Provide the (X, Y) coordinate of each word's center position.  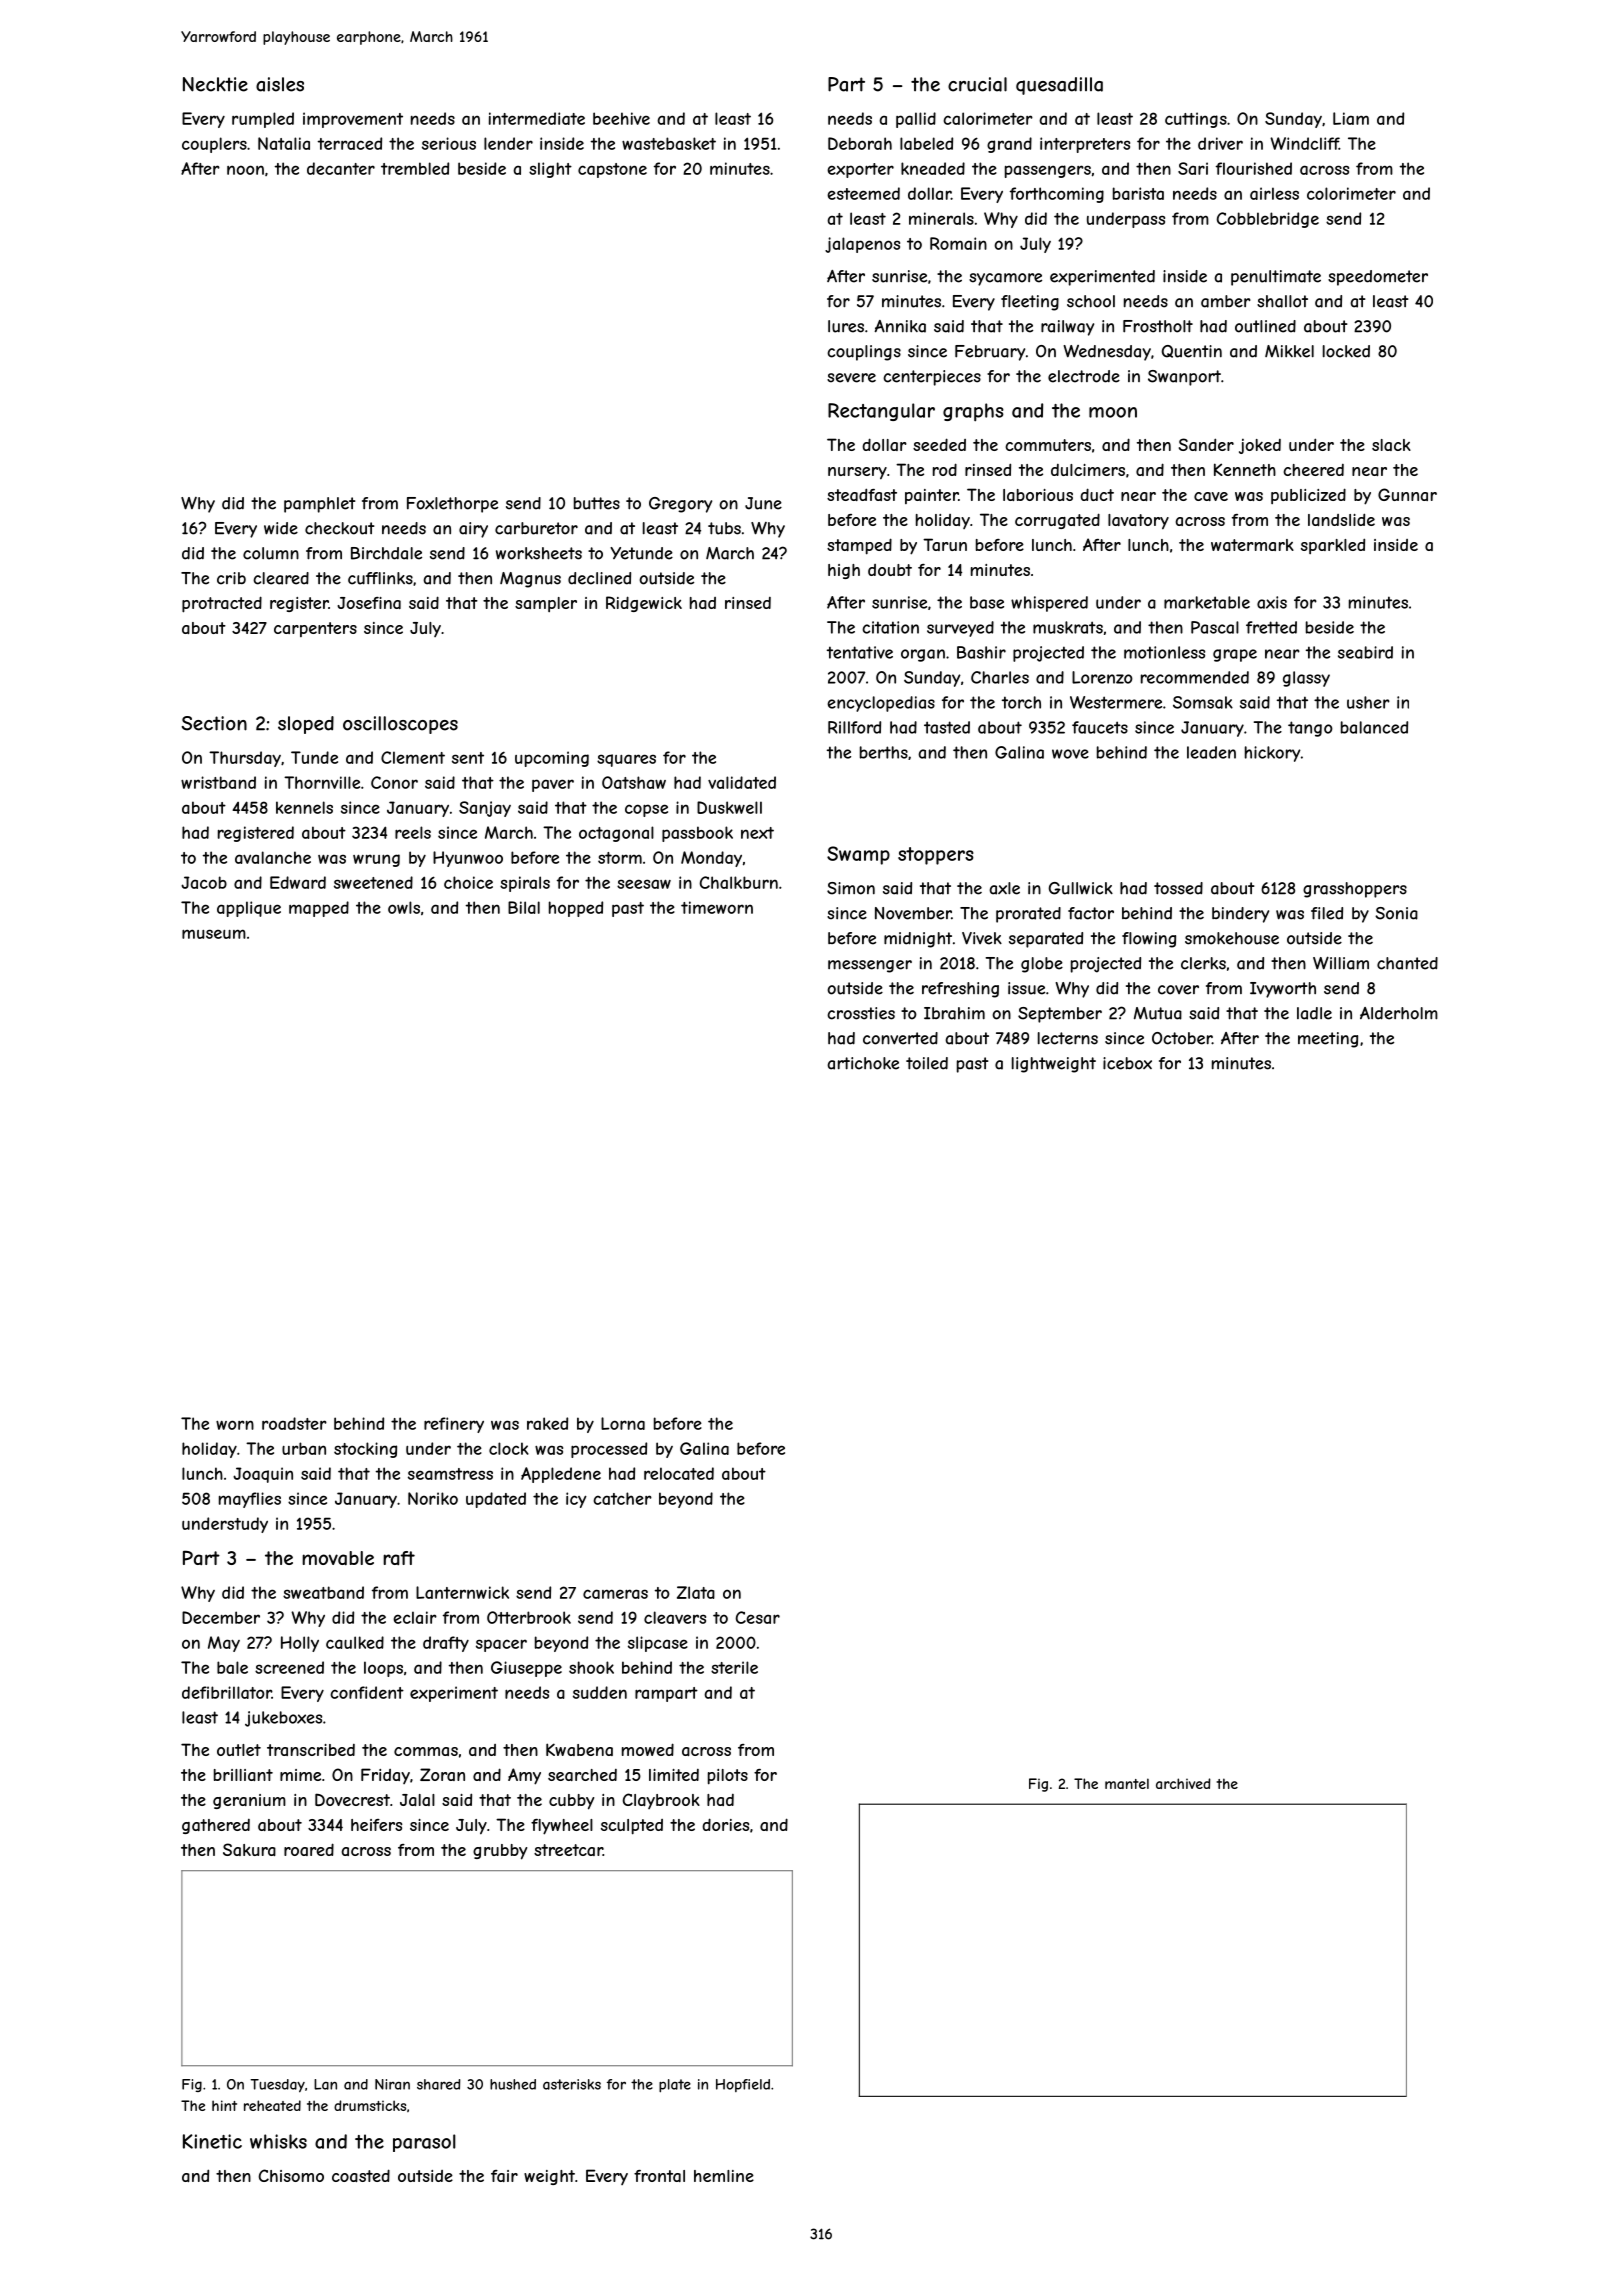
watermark (1252, 545)
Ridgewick (644, 604)
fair (504, 2176)
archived (1183, 1783)
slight (550, 170)
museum (214, 934)
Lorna (623, 1423)
